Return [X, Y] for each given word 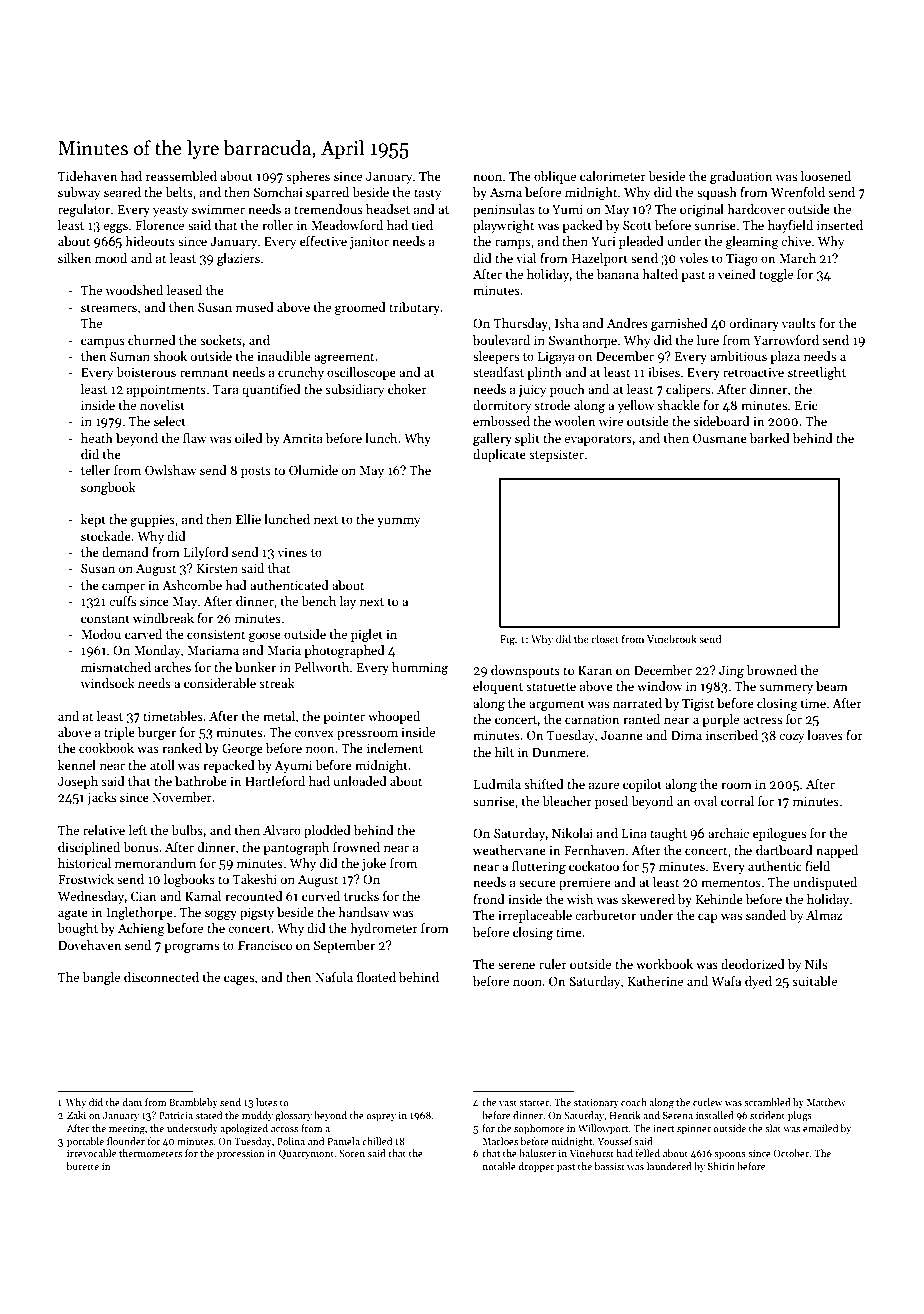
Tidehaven [88, 176]
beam [832, 686]
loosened [826, 176]
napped [837, 851]
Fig [507, 640]
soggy [221, 915]
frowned [356, 847]
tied [422, 225]
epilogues [779, 834]
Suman [130, 356]
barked [770, 438]
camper [123, 588]
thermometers [150, 1153]
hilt [504, 752]
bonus [140, 847]
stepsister [556, 456]
